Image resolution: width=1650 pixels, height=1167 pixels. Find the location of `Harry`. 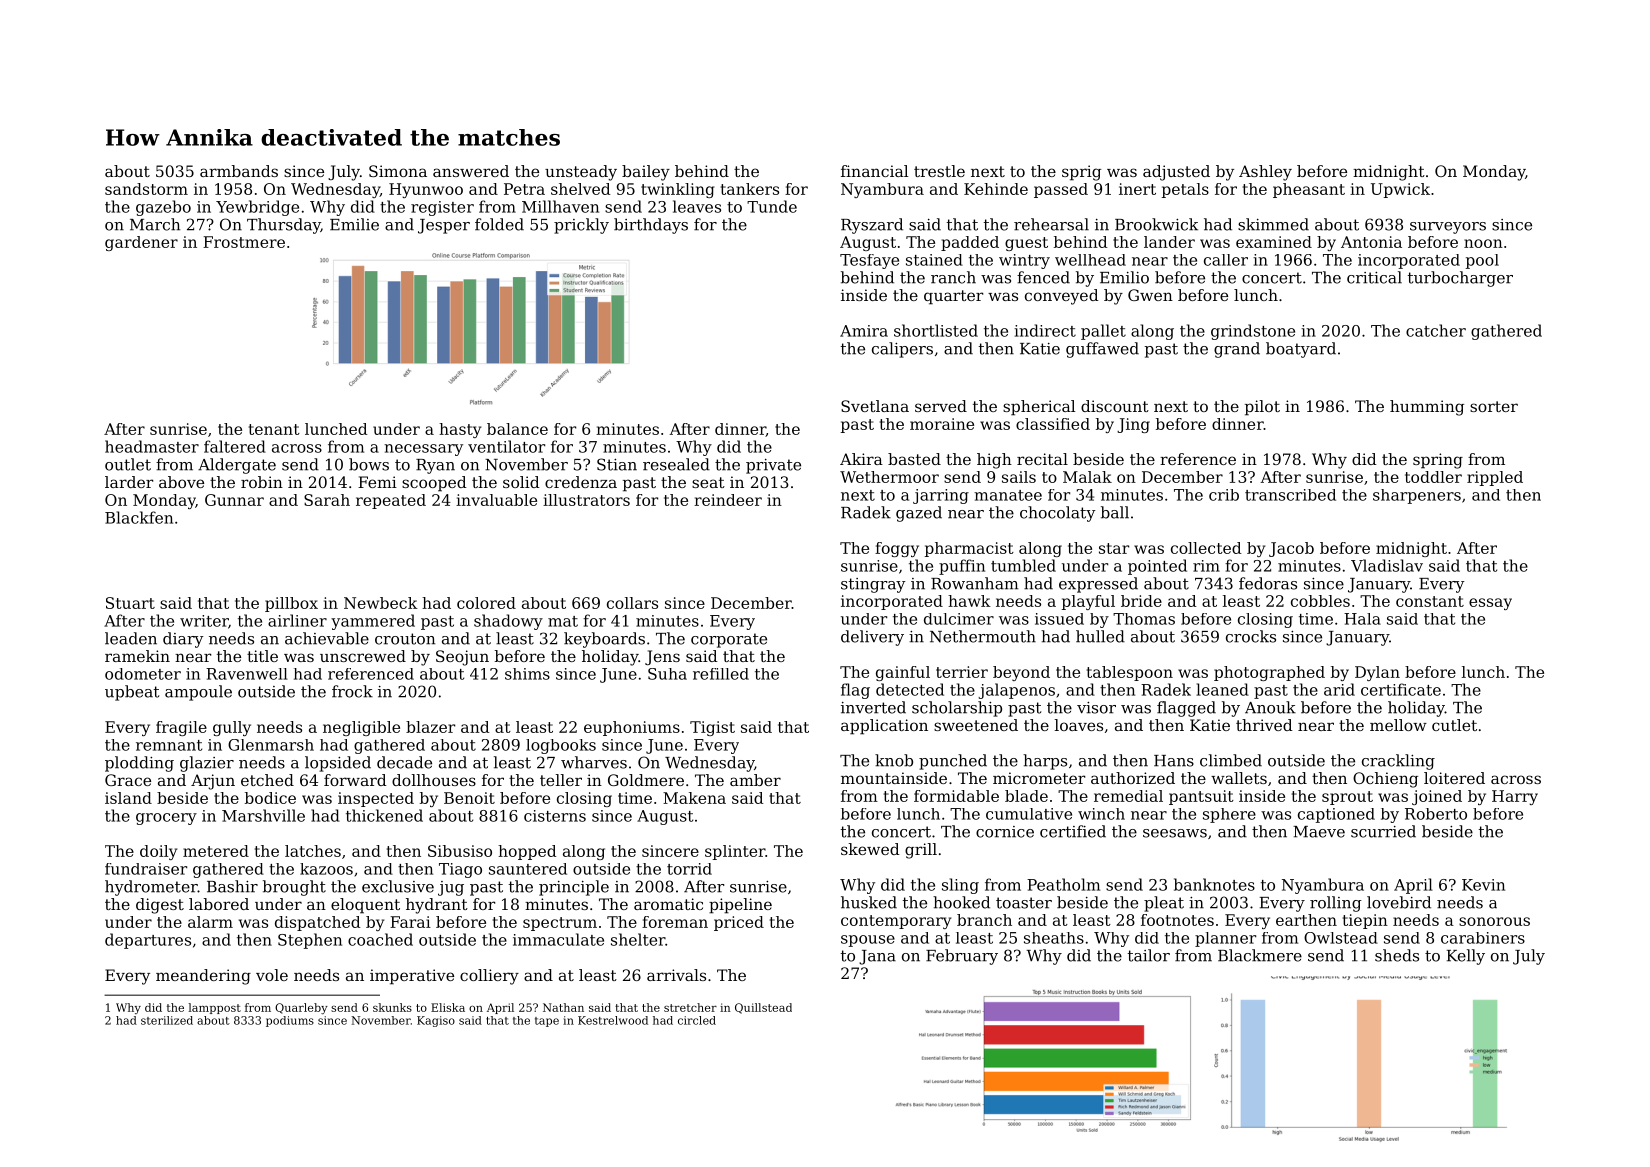

Harry is located at coordinates (1515, 797).
